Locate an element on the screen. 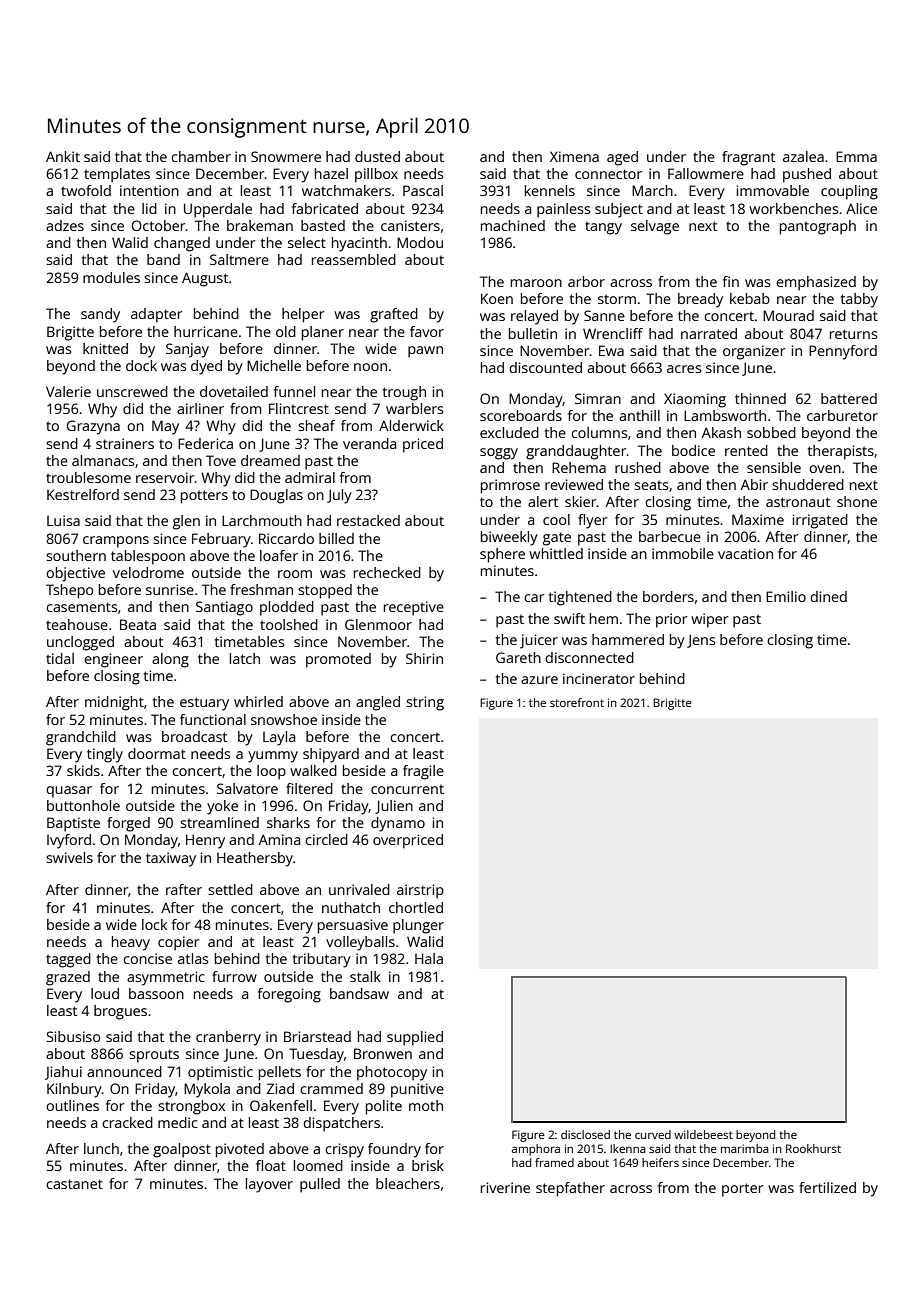  Jens is located at coordinates (701, 641).
